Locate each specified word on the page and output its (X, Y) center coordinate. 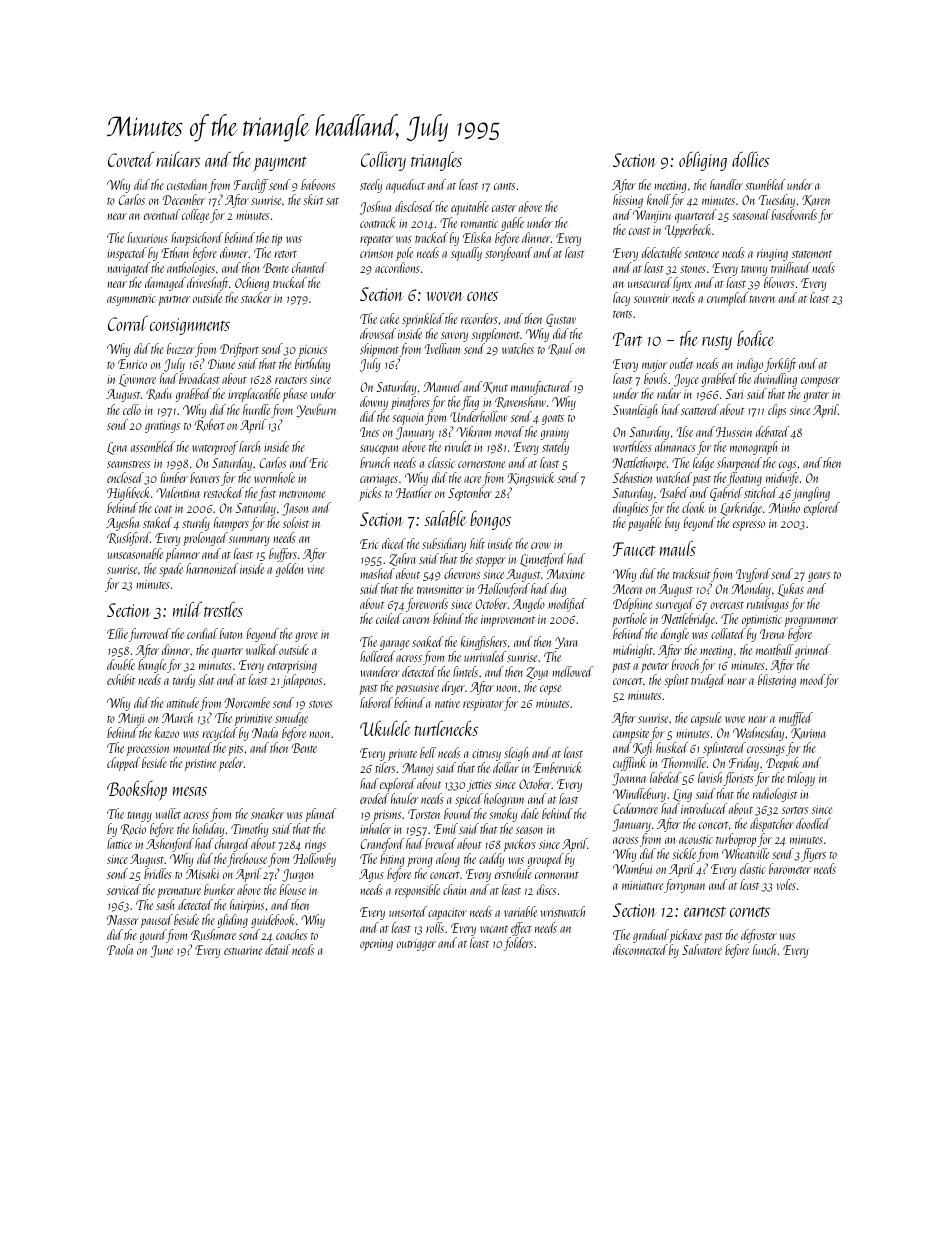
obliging (703, 161)
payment (280, 164)
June (161, 951)
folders (518, 944)
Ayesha (122, 524)
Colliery (383, 161)
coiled (389, 618)
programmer (811, 623)
